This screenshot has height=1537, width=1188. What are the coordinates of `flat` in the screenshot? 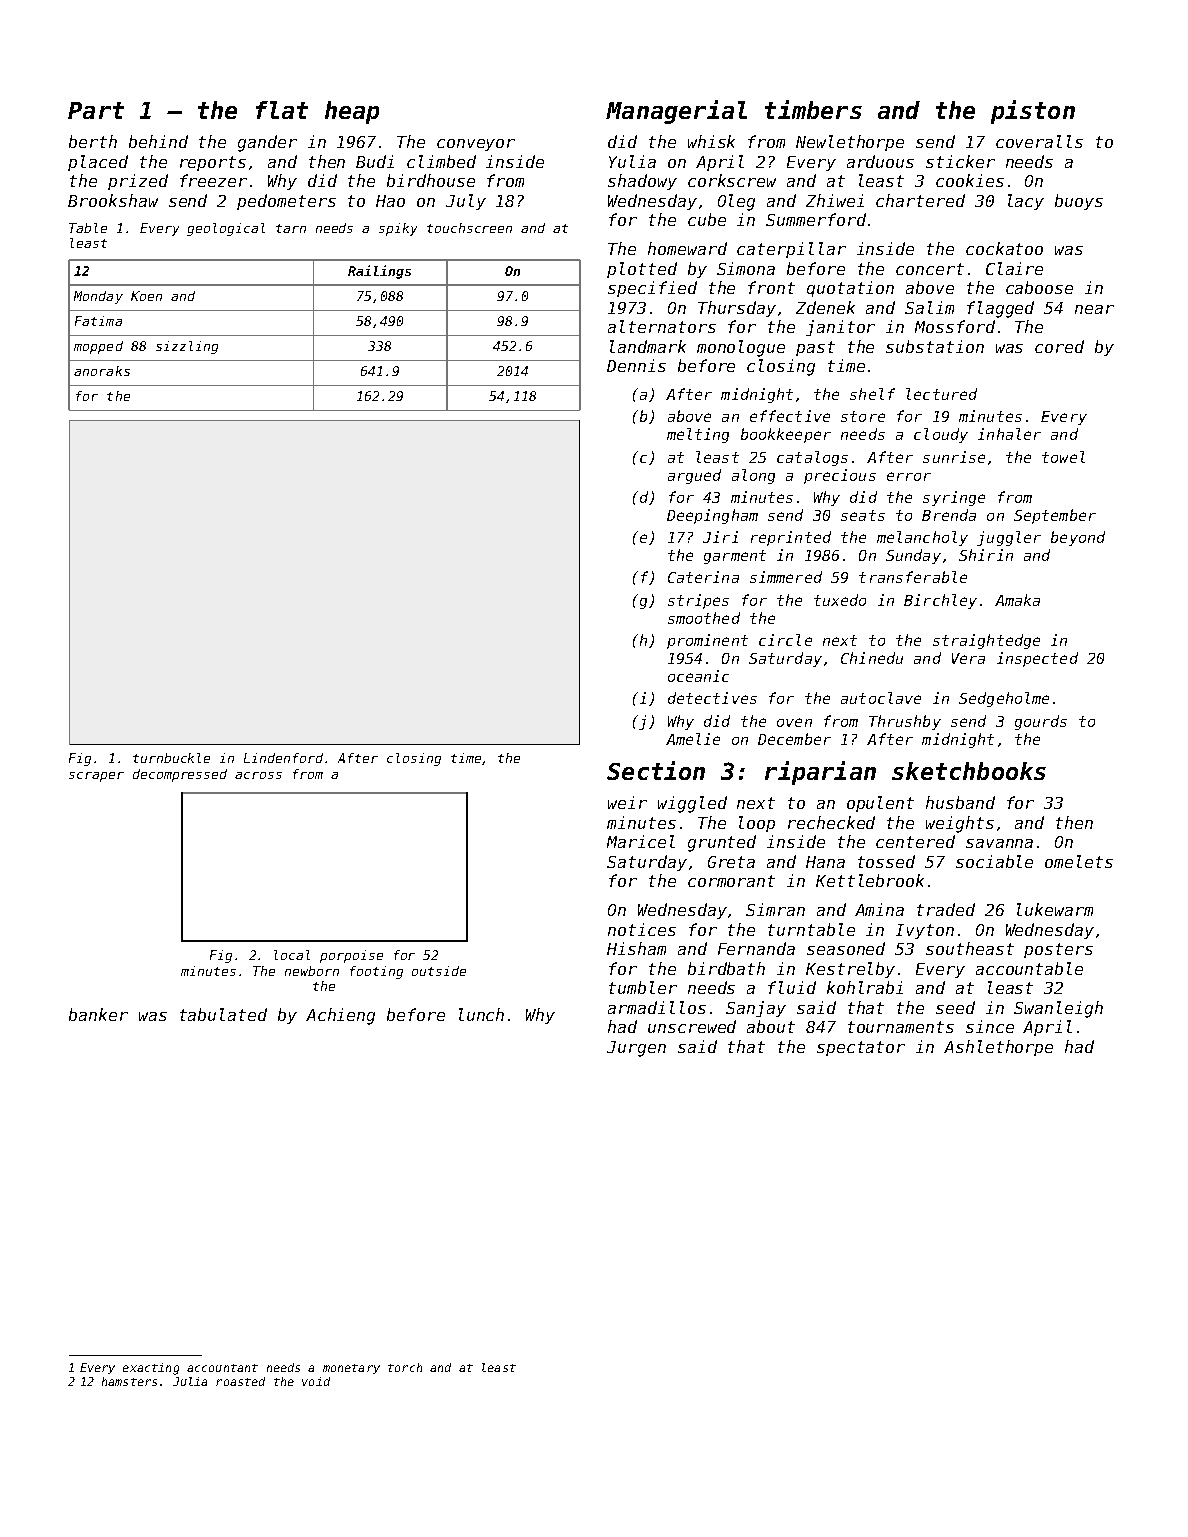 It's located at (282, 110).
